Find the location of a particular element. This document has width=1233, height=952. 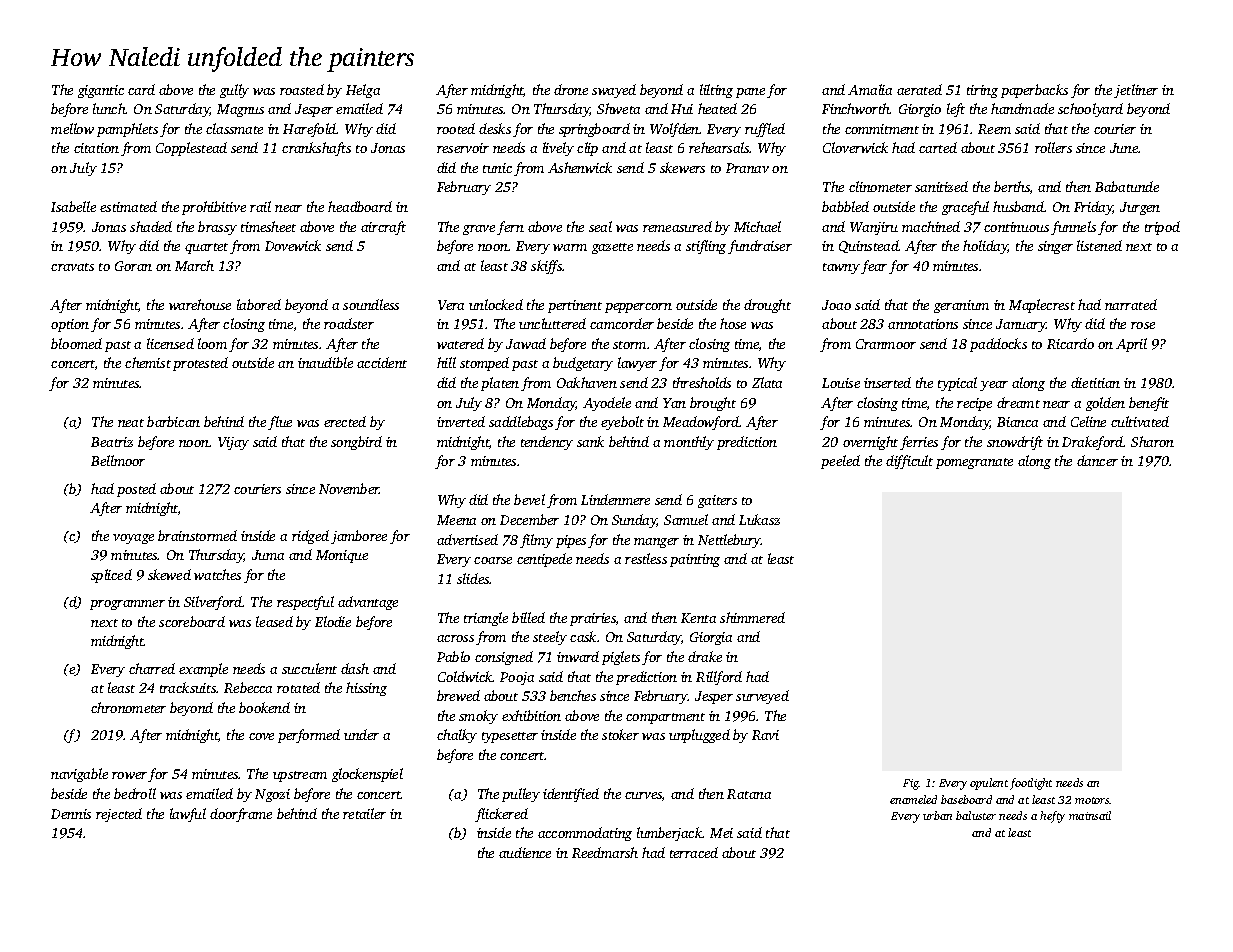

Dennis is located at coordinates (71, 814).
